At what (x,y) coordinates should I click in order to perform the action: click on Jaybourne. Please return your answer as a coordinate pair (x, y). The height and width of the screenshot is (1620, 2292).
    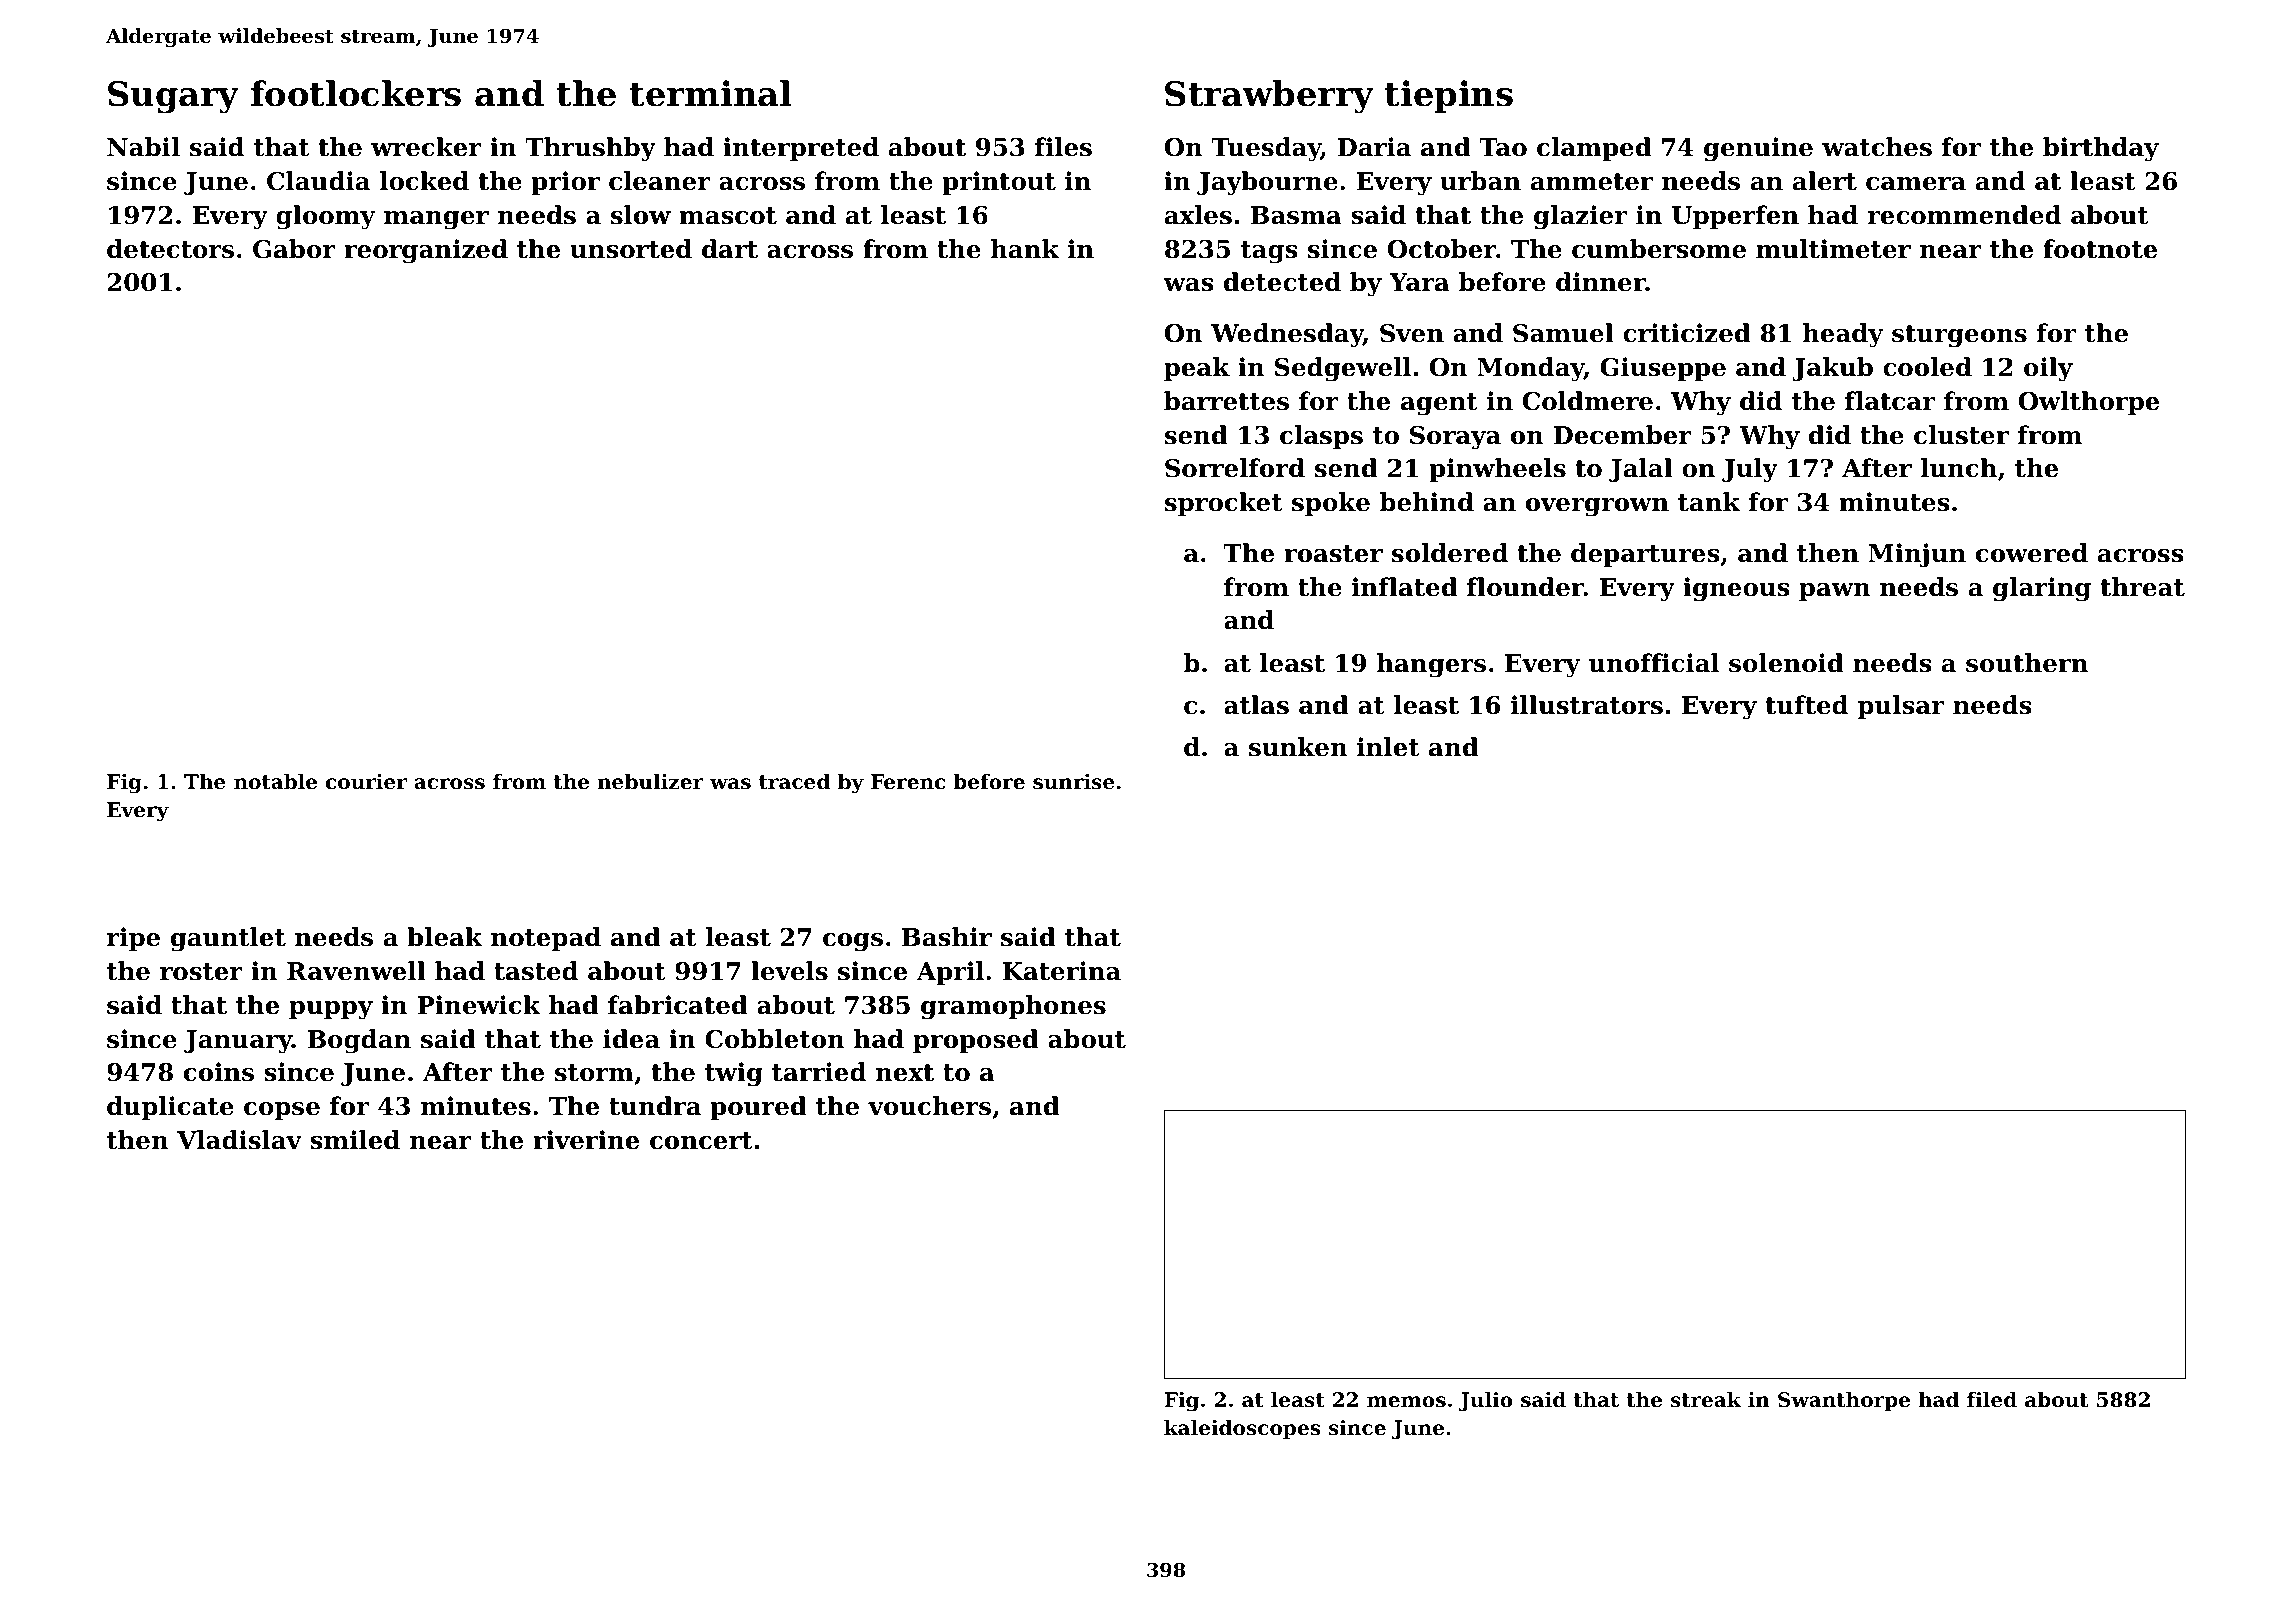
    Looking at the image, I should click on (1267, 183).
